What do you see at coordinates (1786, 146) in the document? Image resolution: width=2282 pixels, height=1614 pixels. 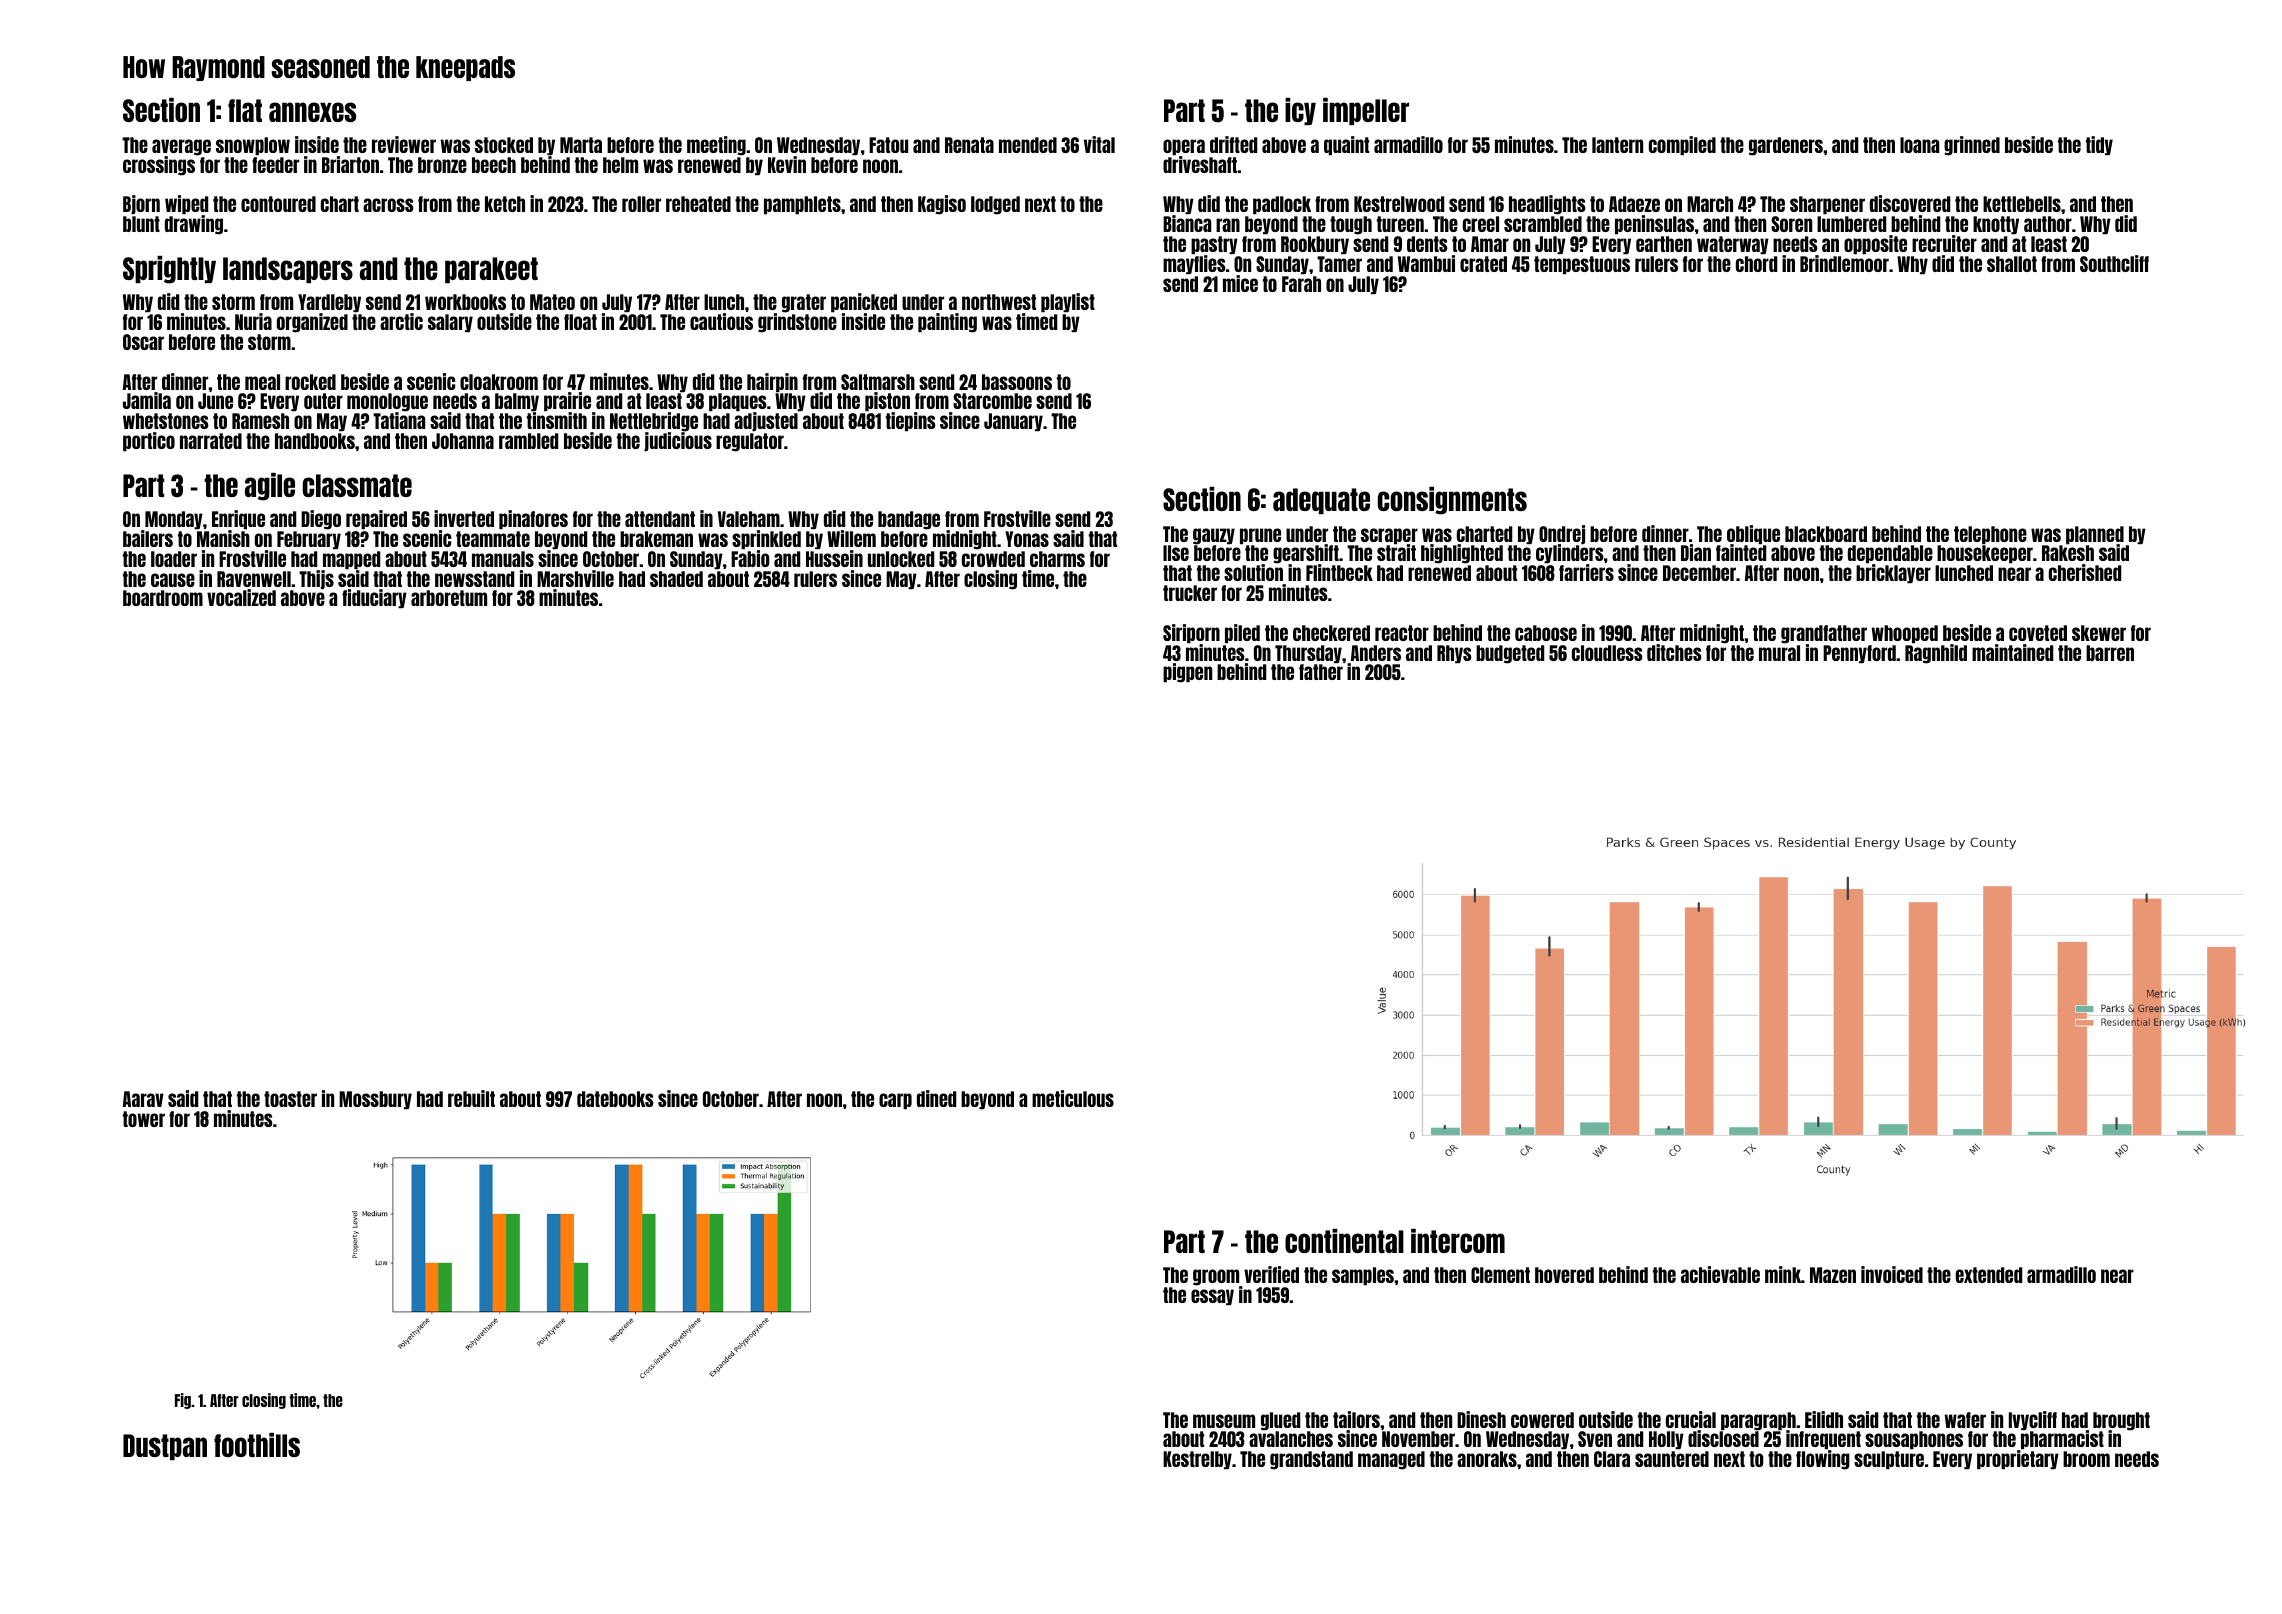 I see `gardeners` at bounding box center [1786, 146].
